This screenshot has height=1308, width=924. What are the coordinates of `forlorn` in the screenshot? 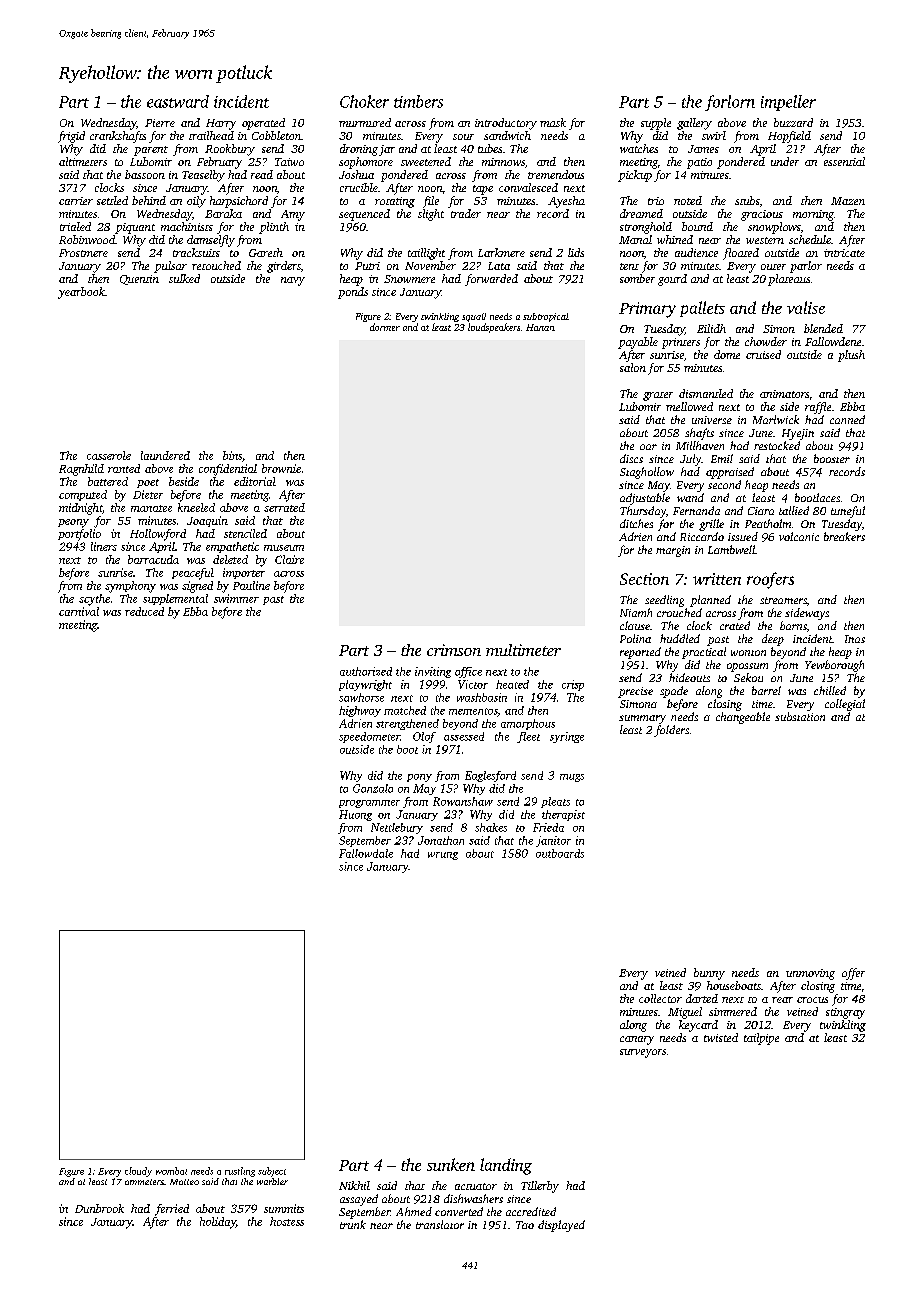 It's located at (730, 103).
